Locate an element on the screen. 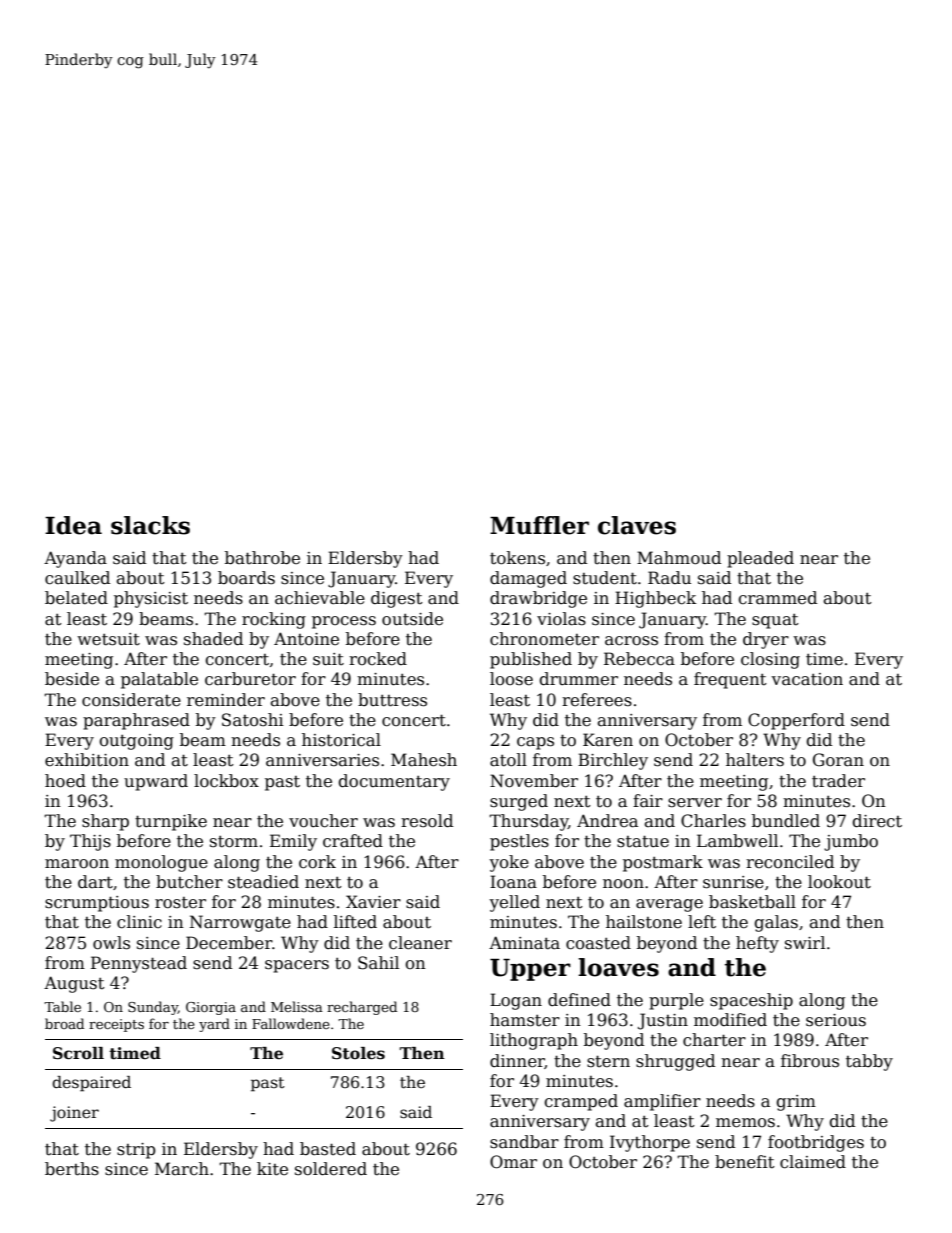 This screenshot has height=1233, width=952. spaceship is located at coordinates (751, 1001).
